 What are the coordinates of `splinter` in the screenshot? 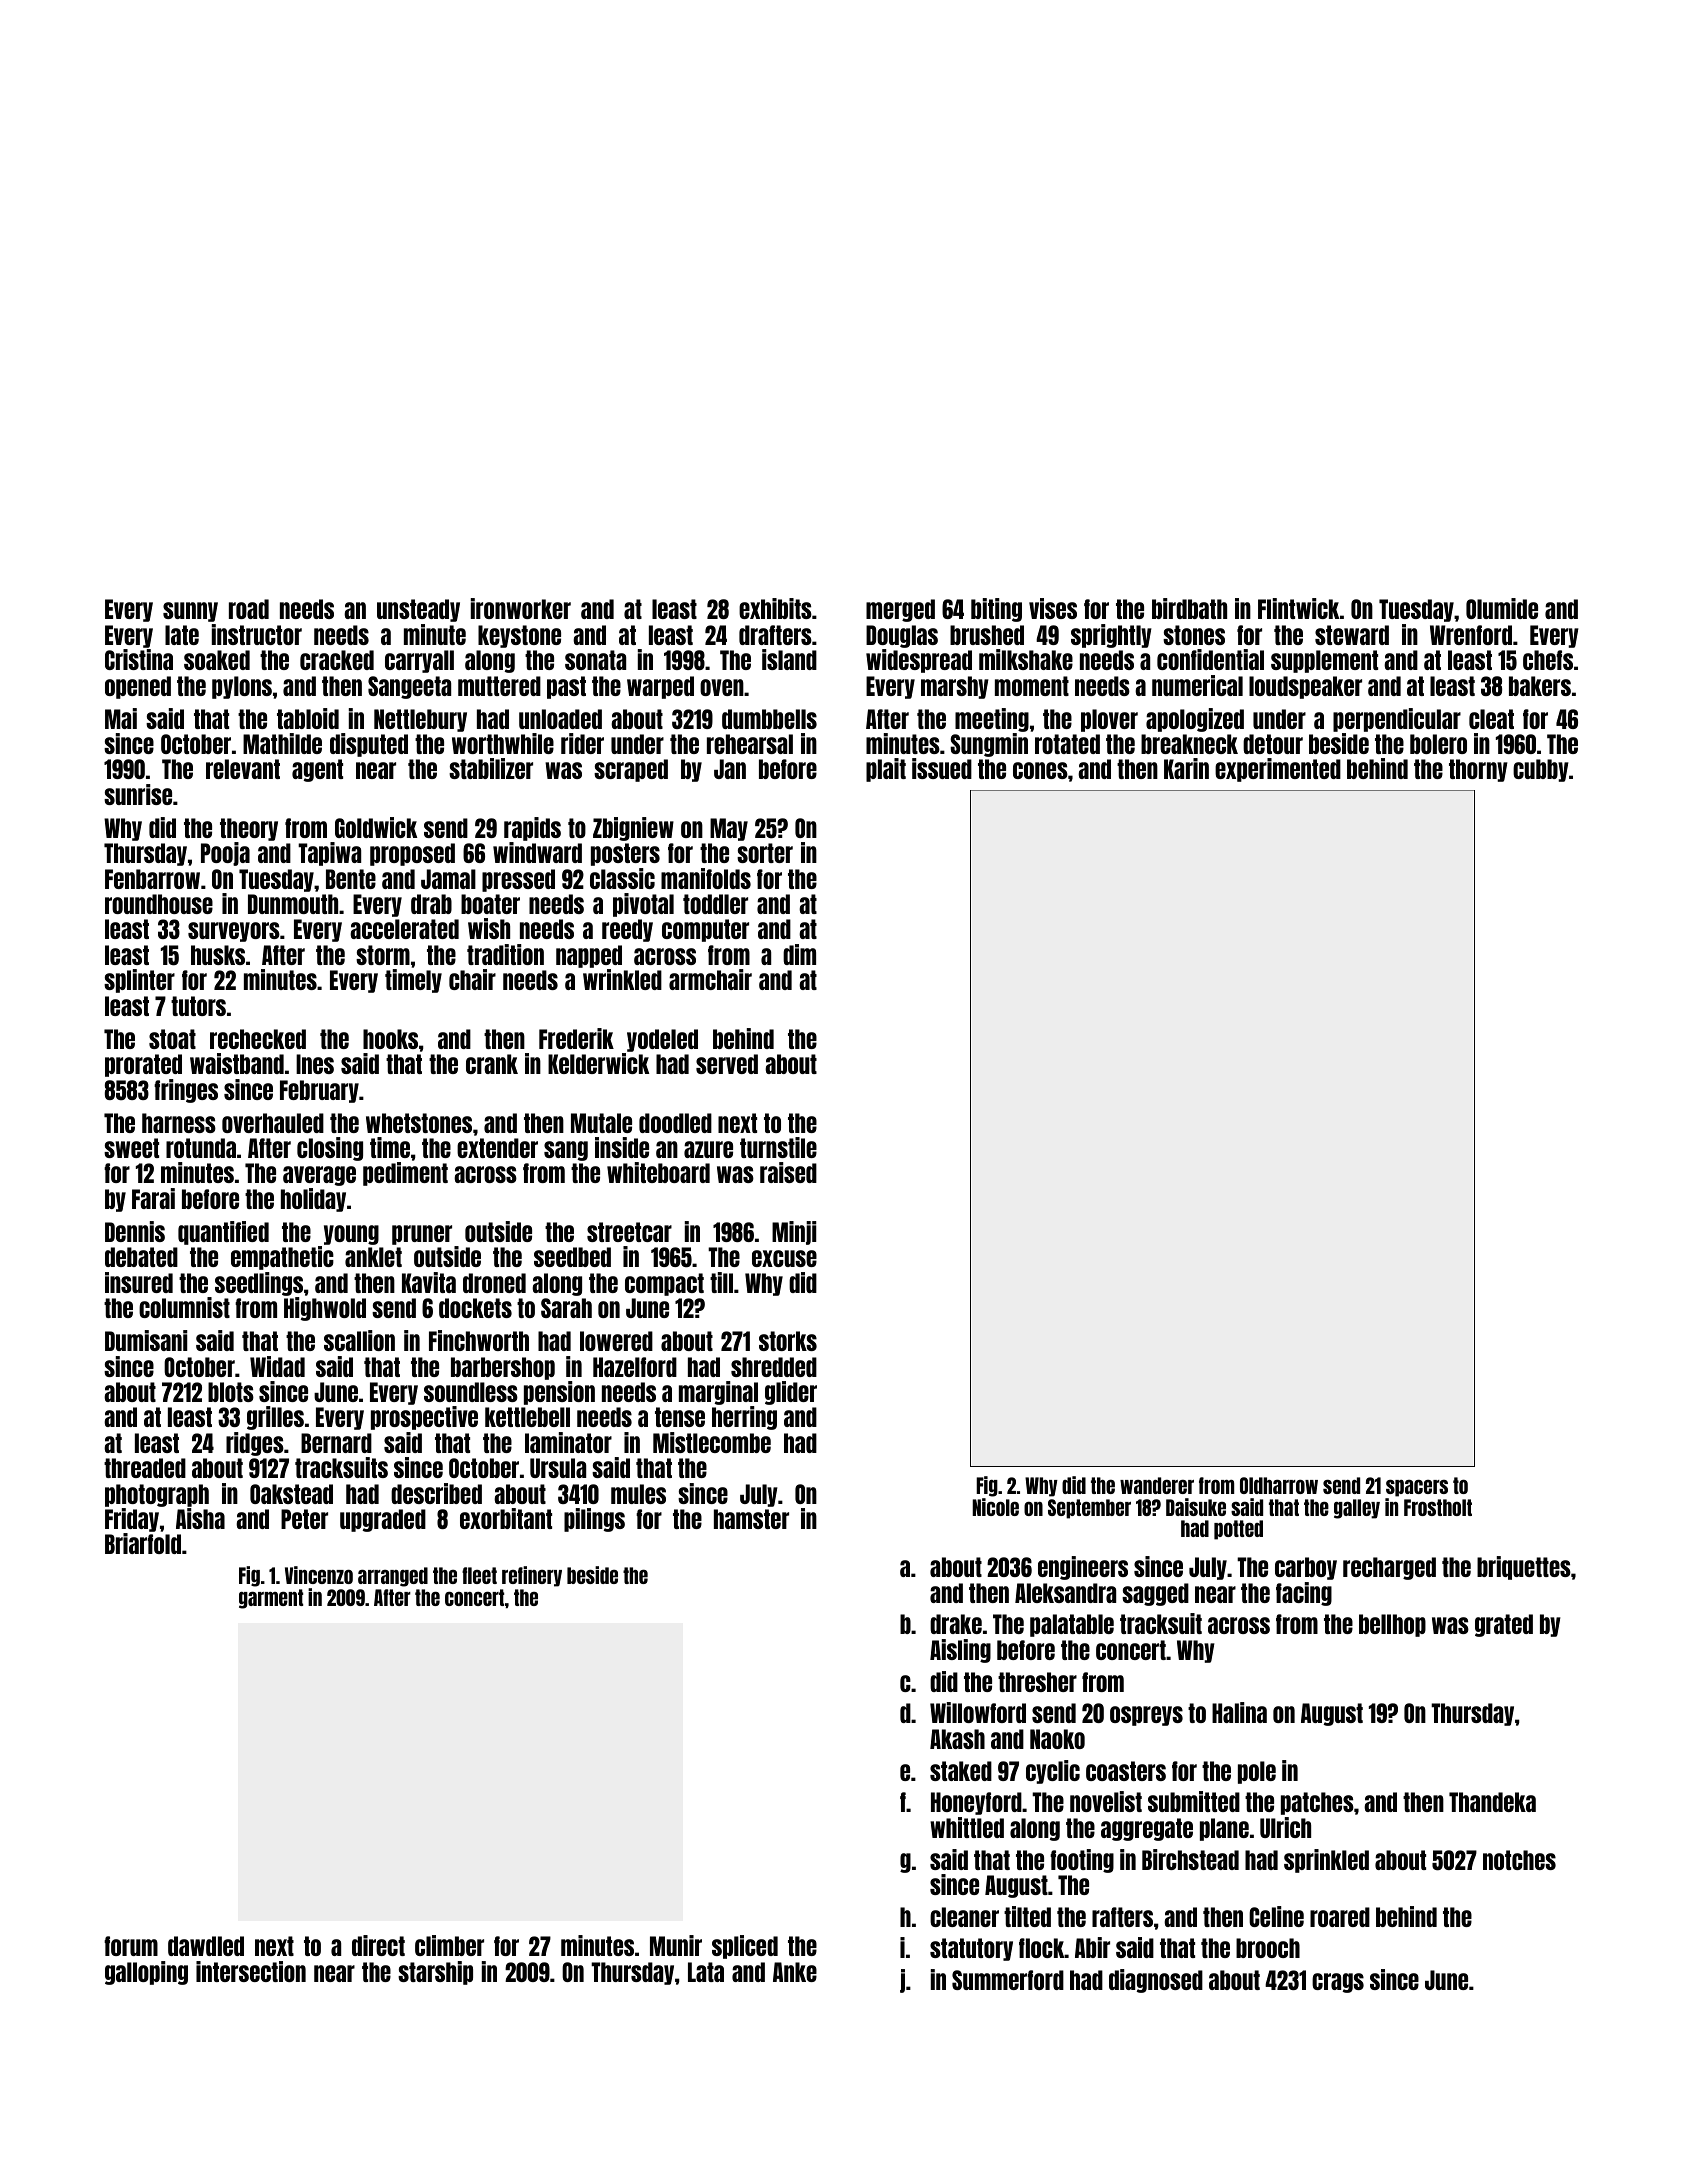 It's located at (139, 981).
